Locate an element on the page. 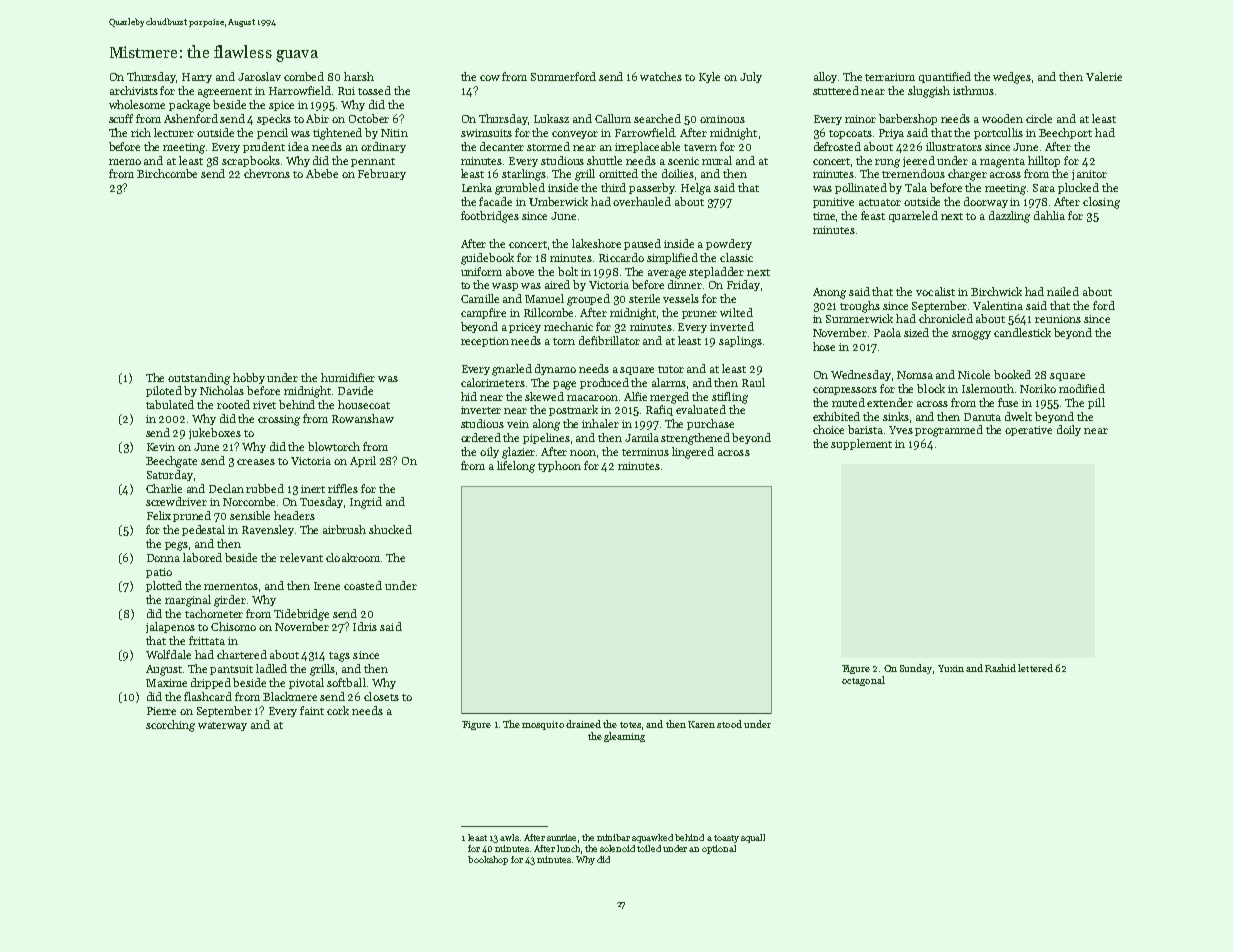 This image has height=952, width=1233. modified is located at coordinates (1082, 388).
